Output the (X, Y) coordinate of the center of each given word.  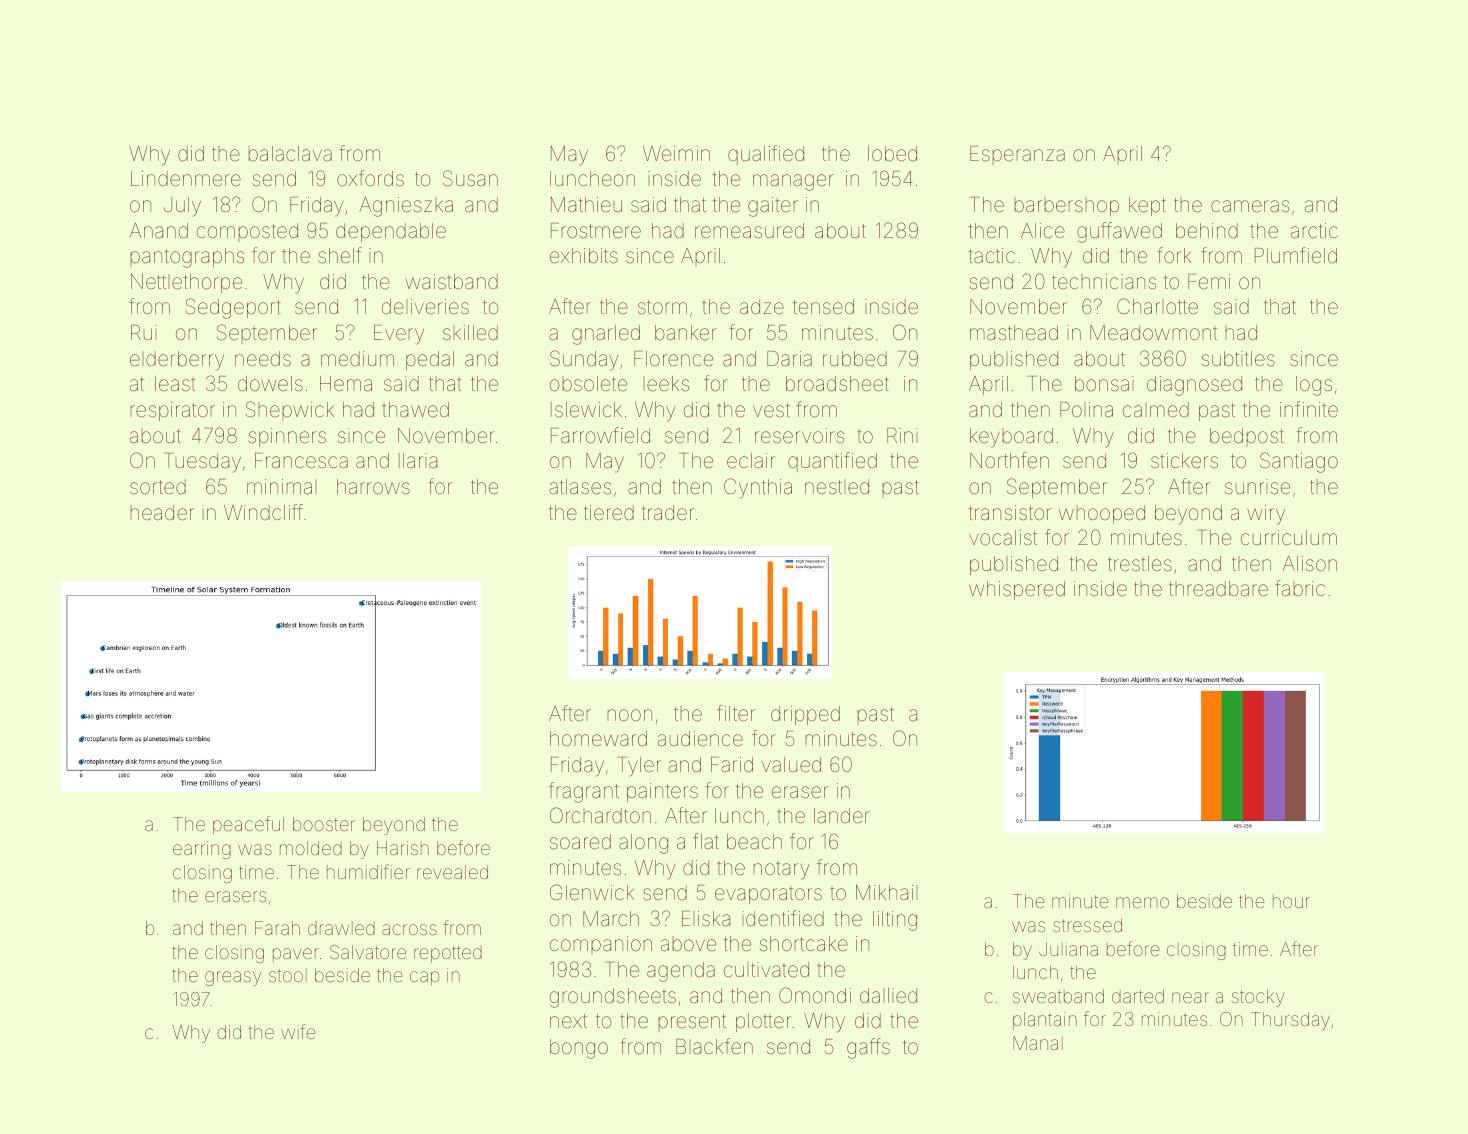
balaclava (290, 153)
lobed (892, 153)
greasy (233, 978)
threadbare (1218, 588)
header (162, 512)
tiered (609, 512)
